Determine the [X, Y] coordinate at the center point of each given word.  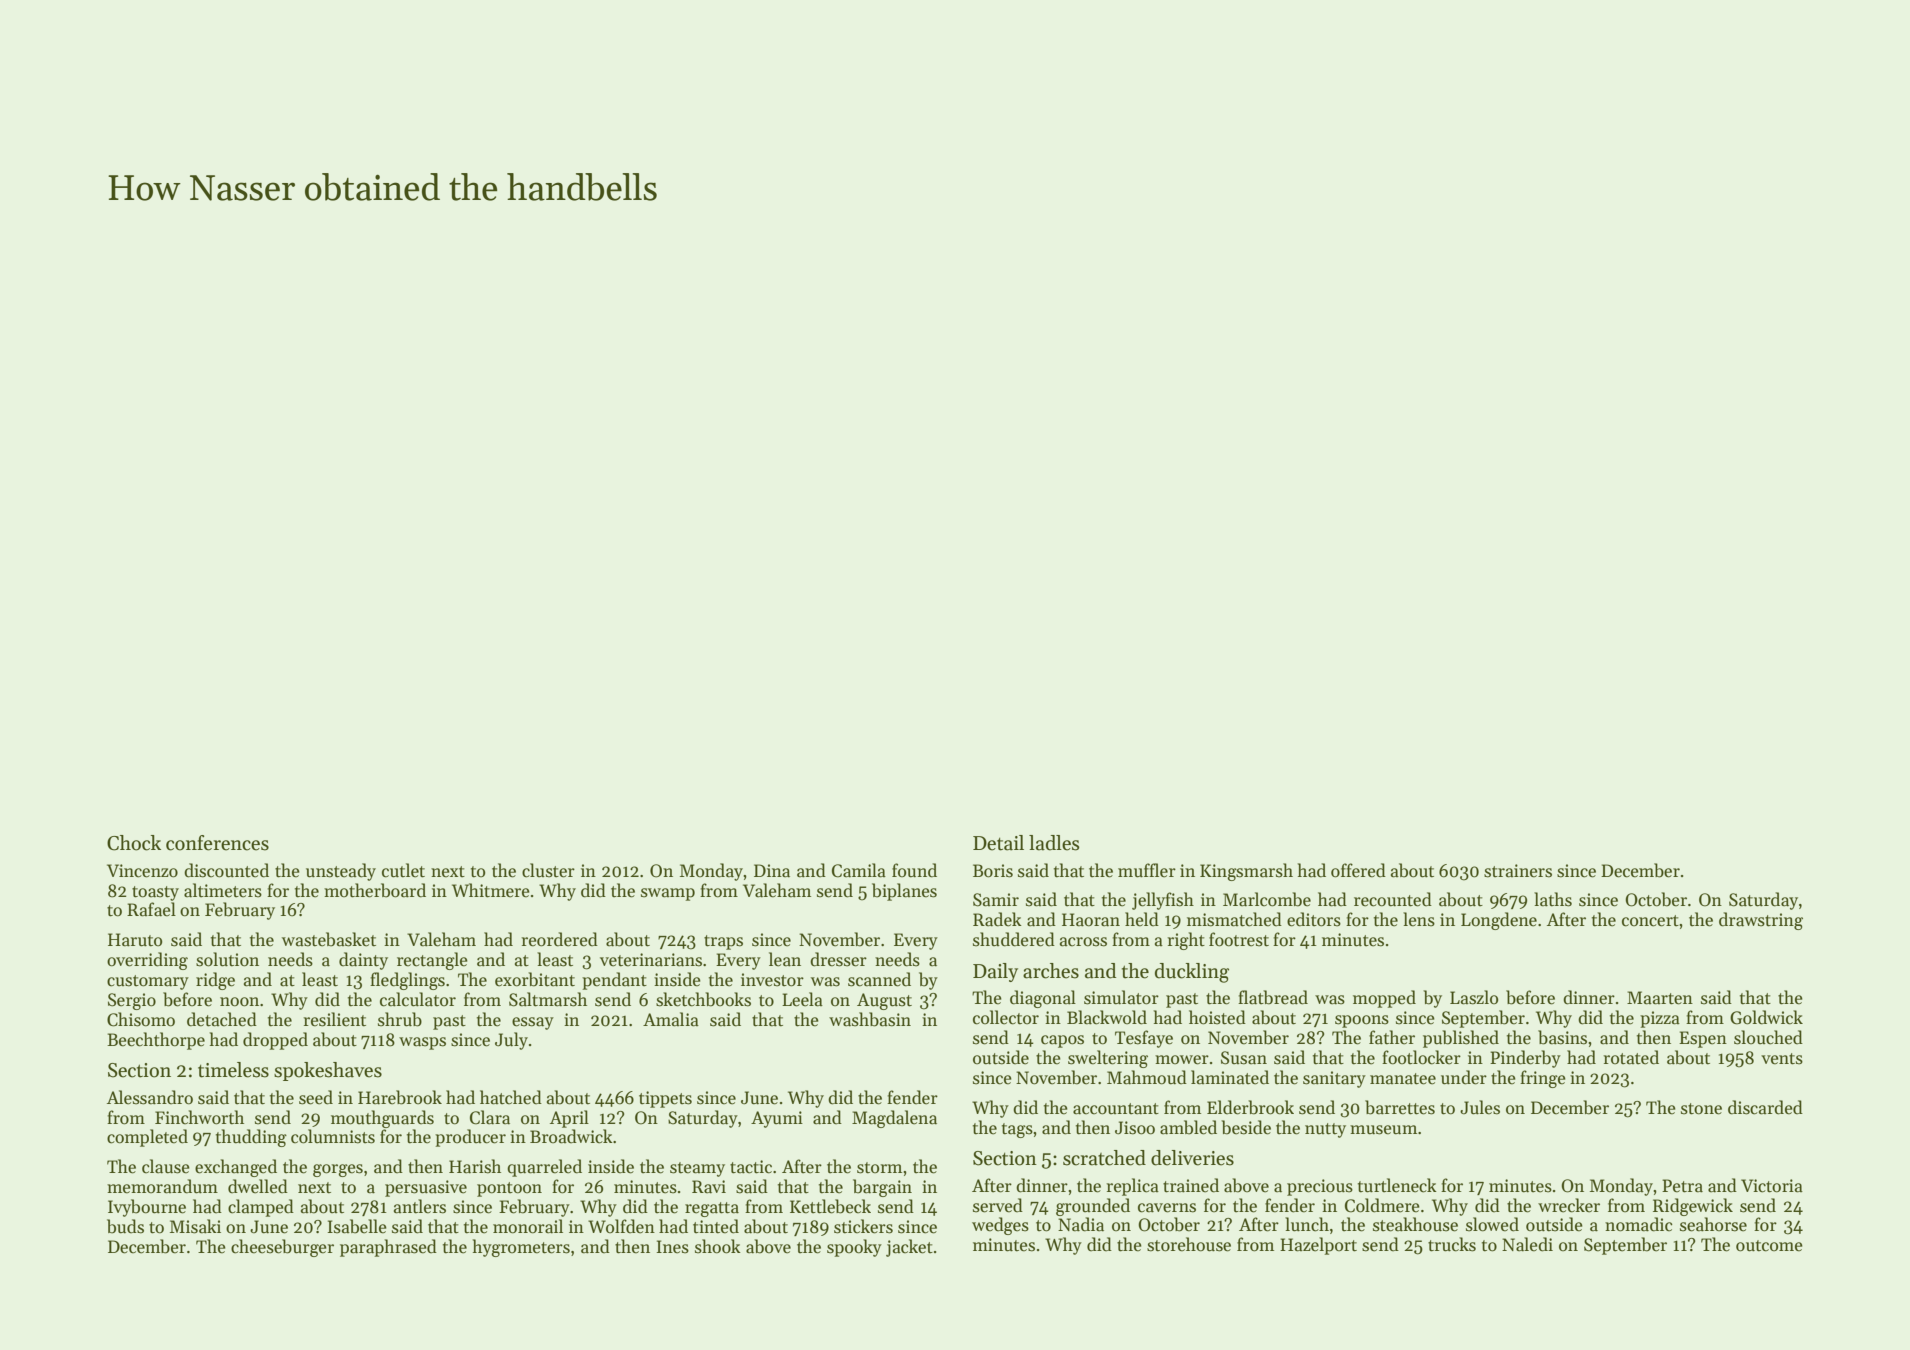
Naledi [1527, 1244]
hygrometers [521, 1248]
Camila [859, 870]
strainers [1518, 871]
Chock [134, 843]
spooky [854, 1248]
